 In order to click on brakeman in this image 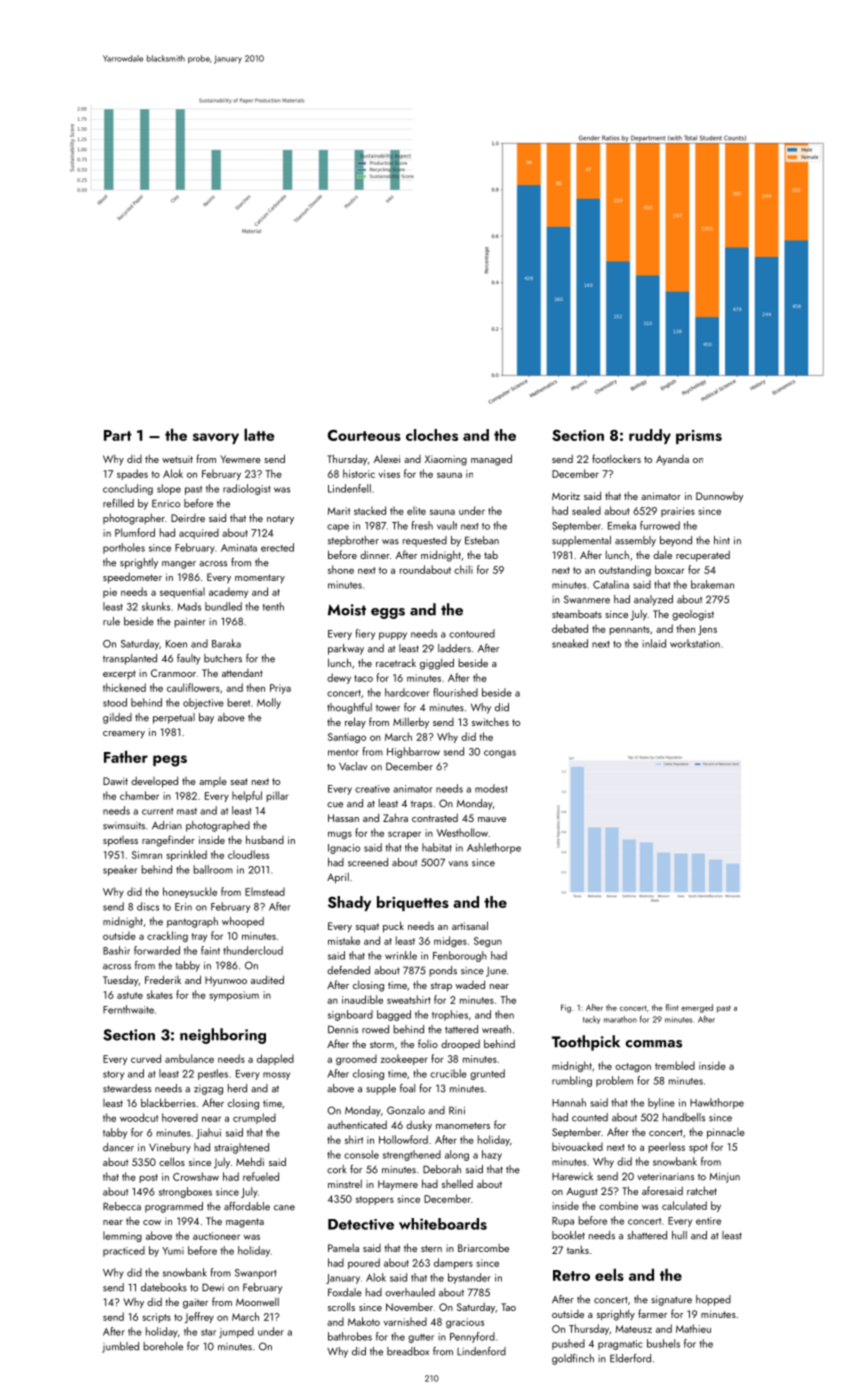, I will do `click(712, 584)`.
